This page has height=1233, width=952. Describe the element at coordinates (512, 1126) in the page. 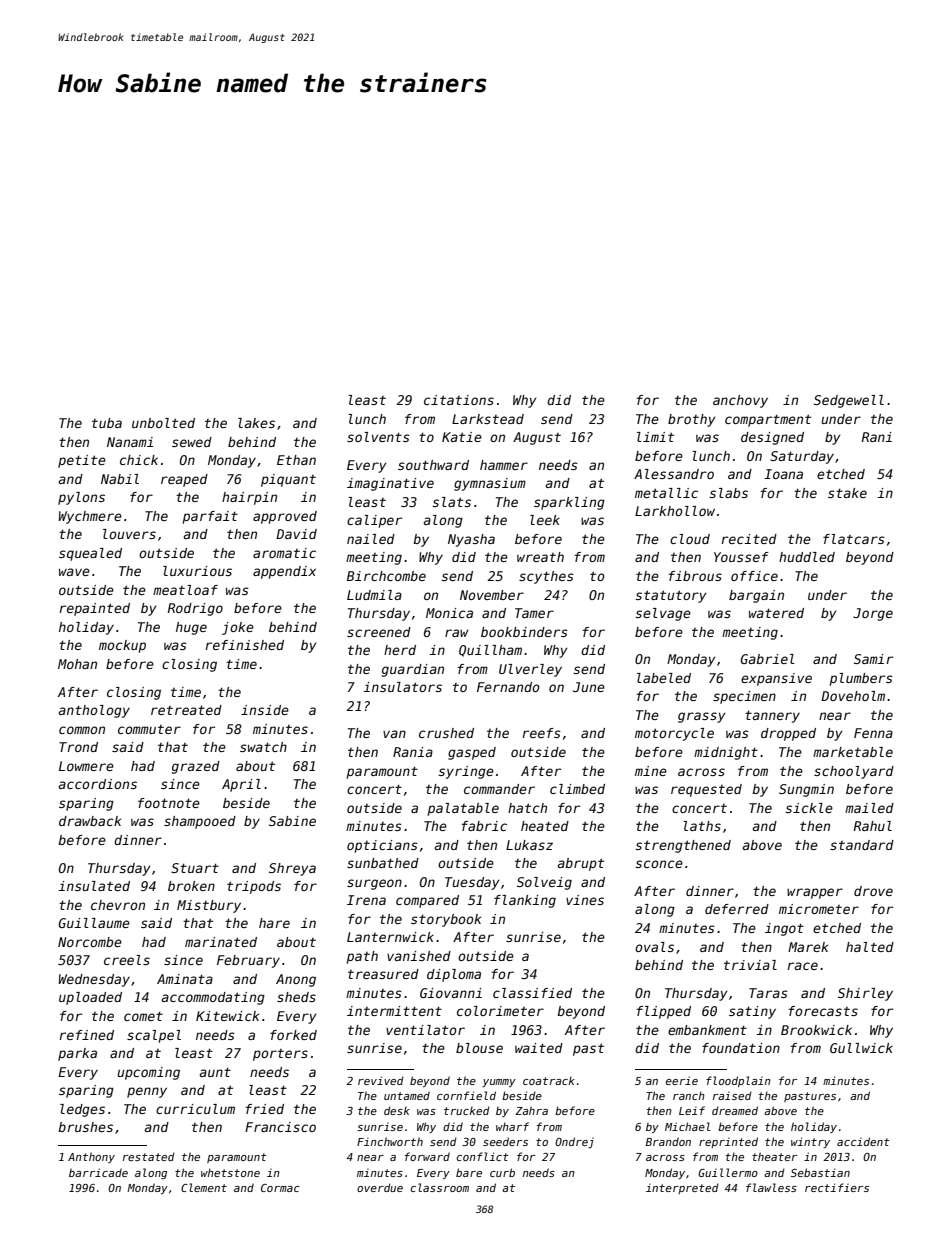

I see `wharf` at that location.
